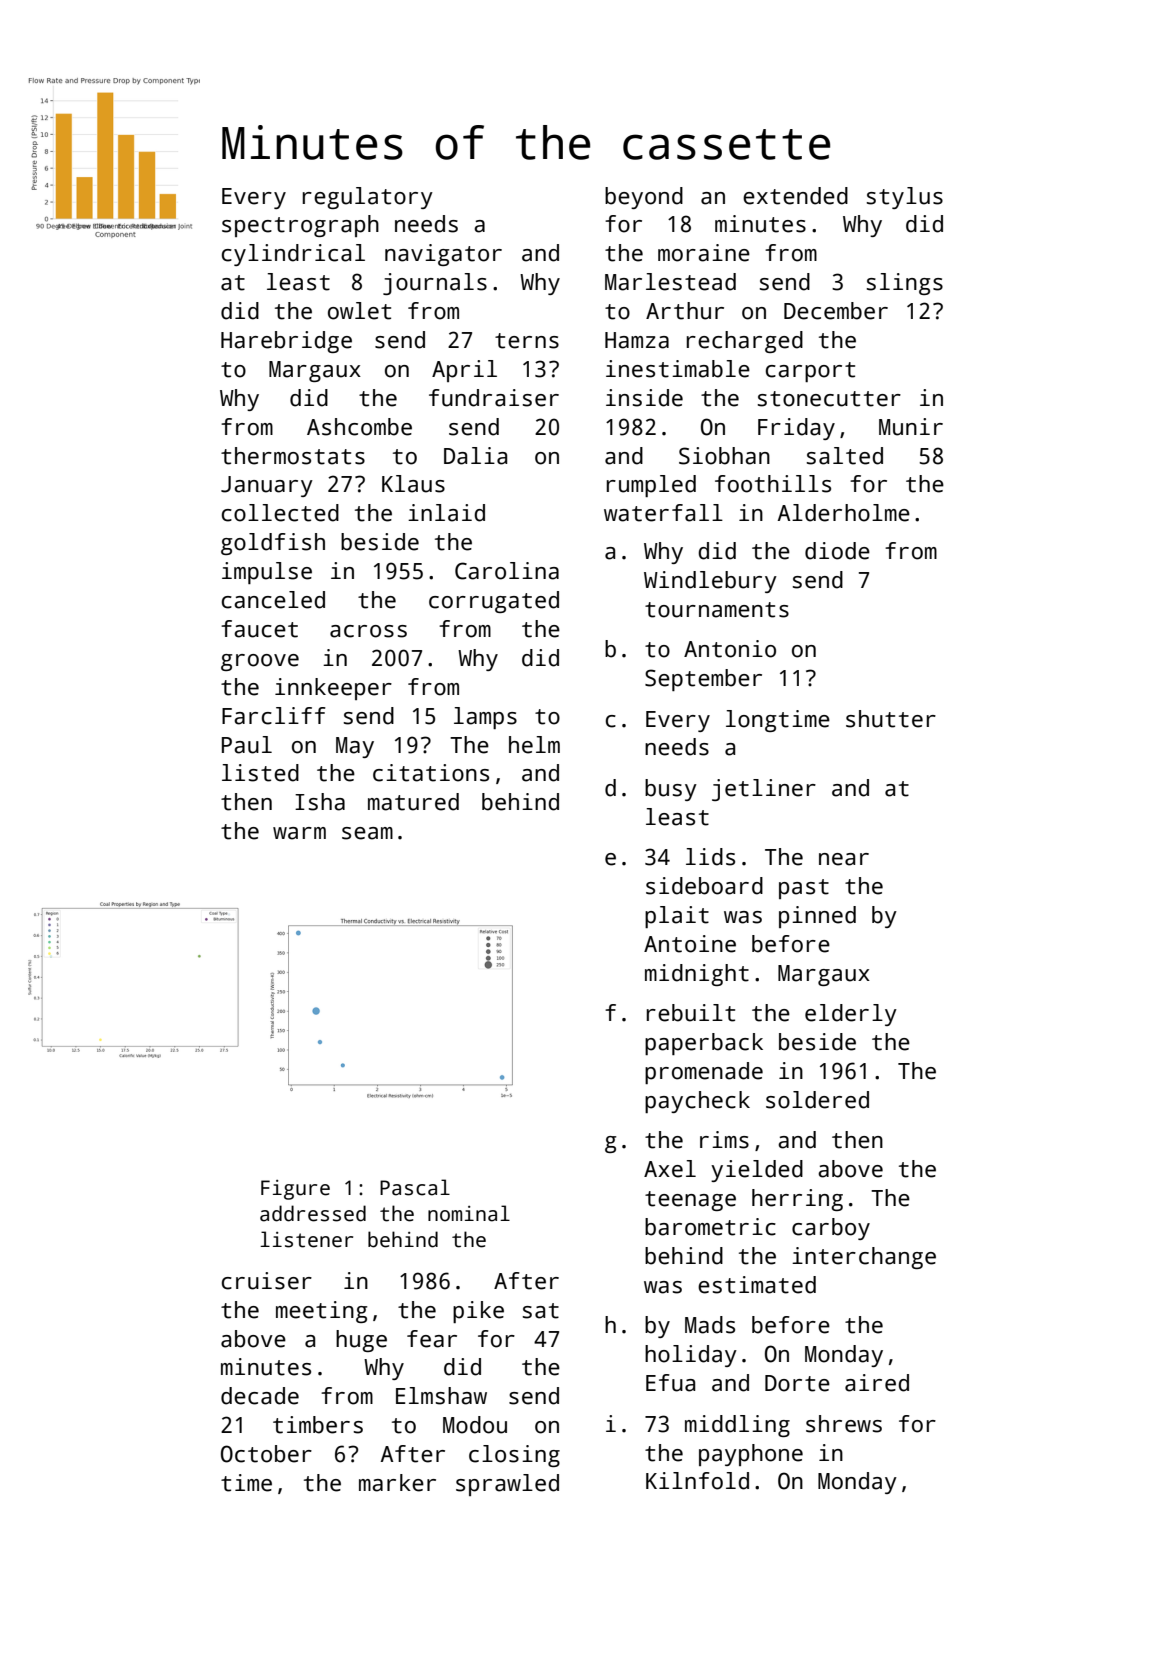 This screenshot has height=1654, width=1165. What do you see at coordinates (267, 1281) in the screenshot?
I see `cruiser` at bounding box center [267, 1281].
